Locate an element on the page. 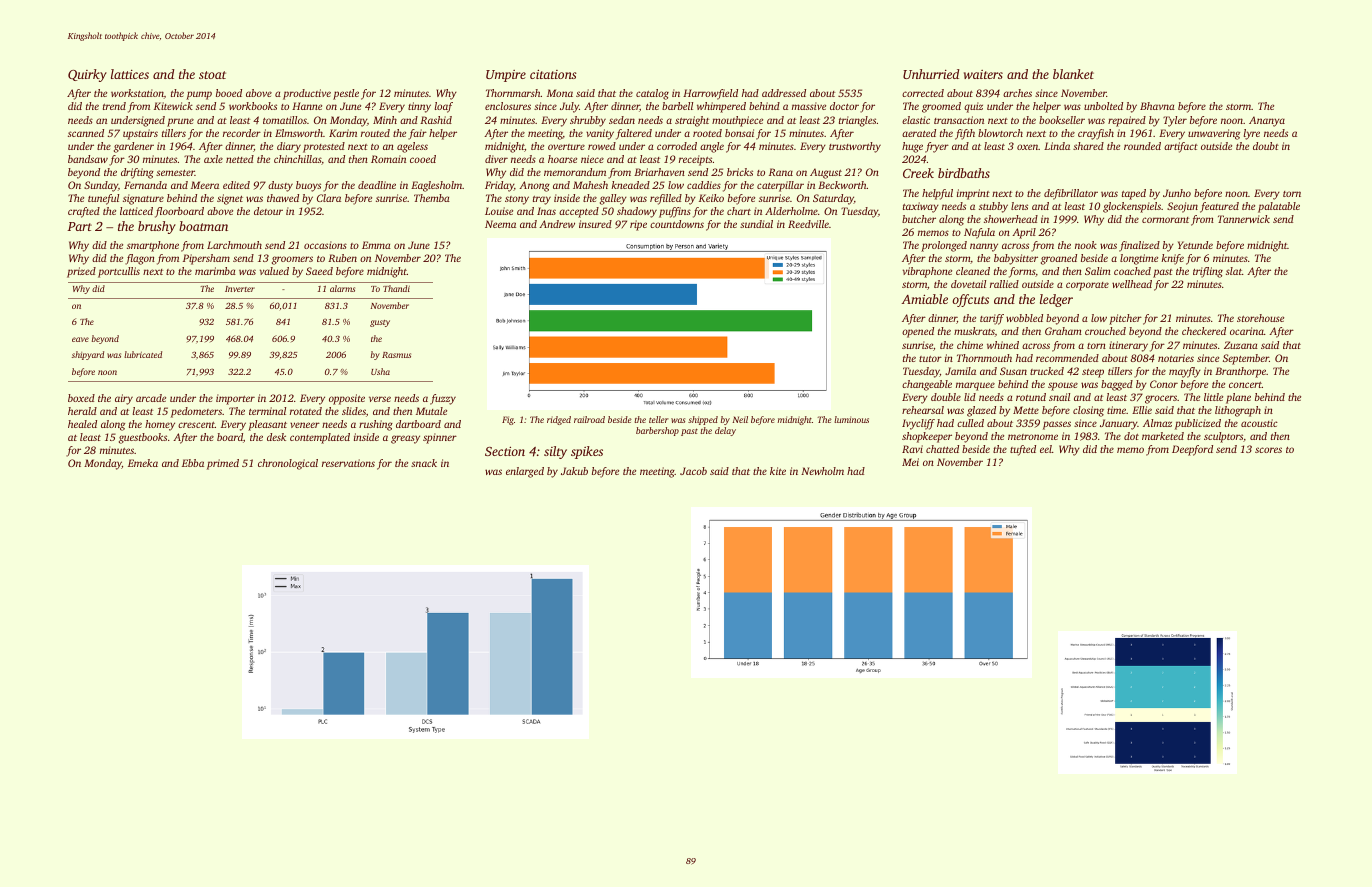  chronological is located at coordinates (288, 464).
